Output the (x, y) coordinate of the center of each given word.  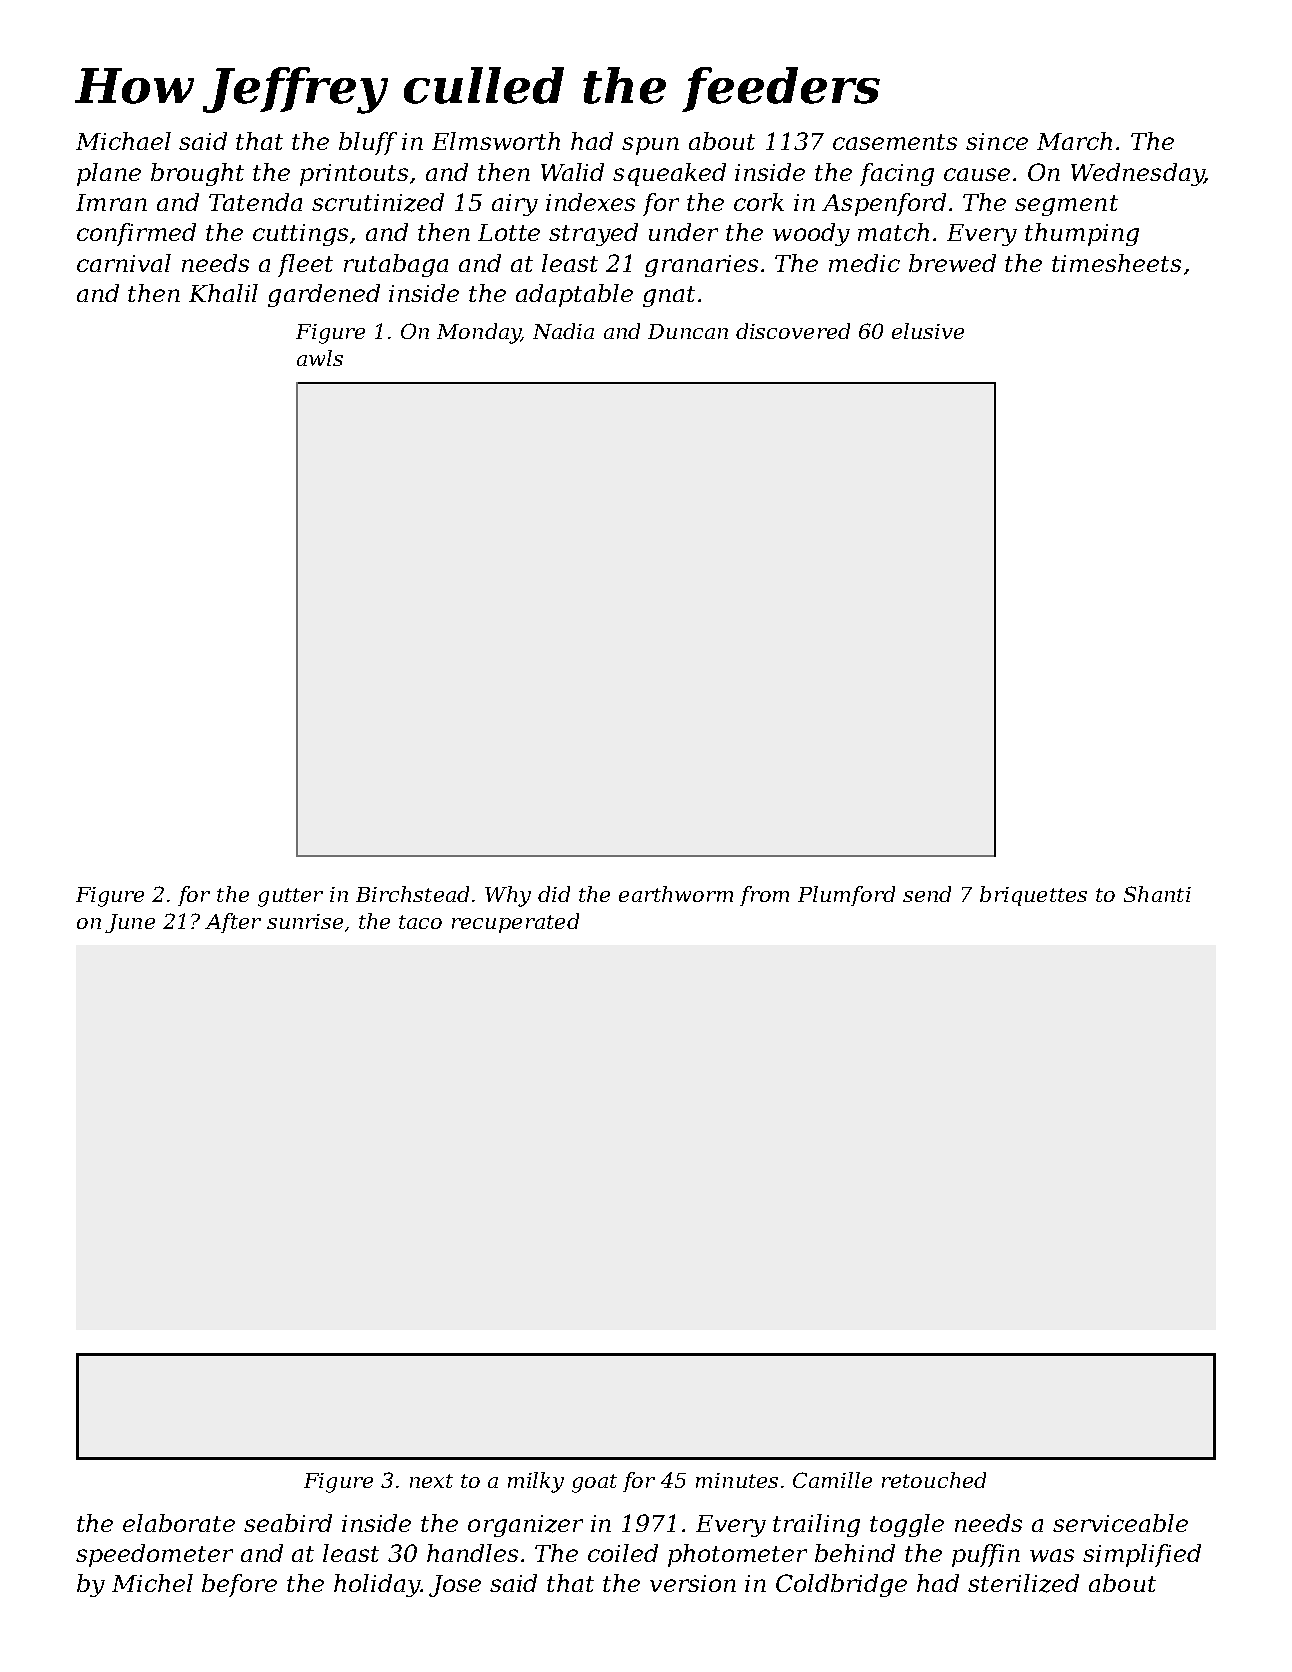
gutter (290, 897)
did (554, 894)
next (431, 1481)
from (764, 896)
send (927, 894)
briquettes (1033, 896)
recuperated (515, 923)
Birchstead (412, 894)
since (997, 141)
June (130, 923)
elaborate (179, 1523)
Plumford (846, 896)
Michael (123, 141)
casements (895, 142)
